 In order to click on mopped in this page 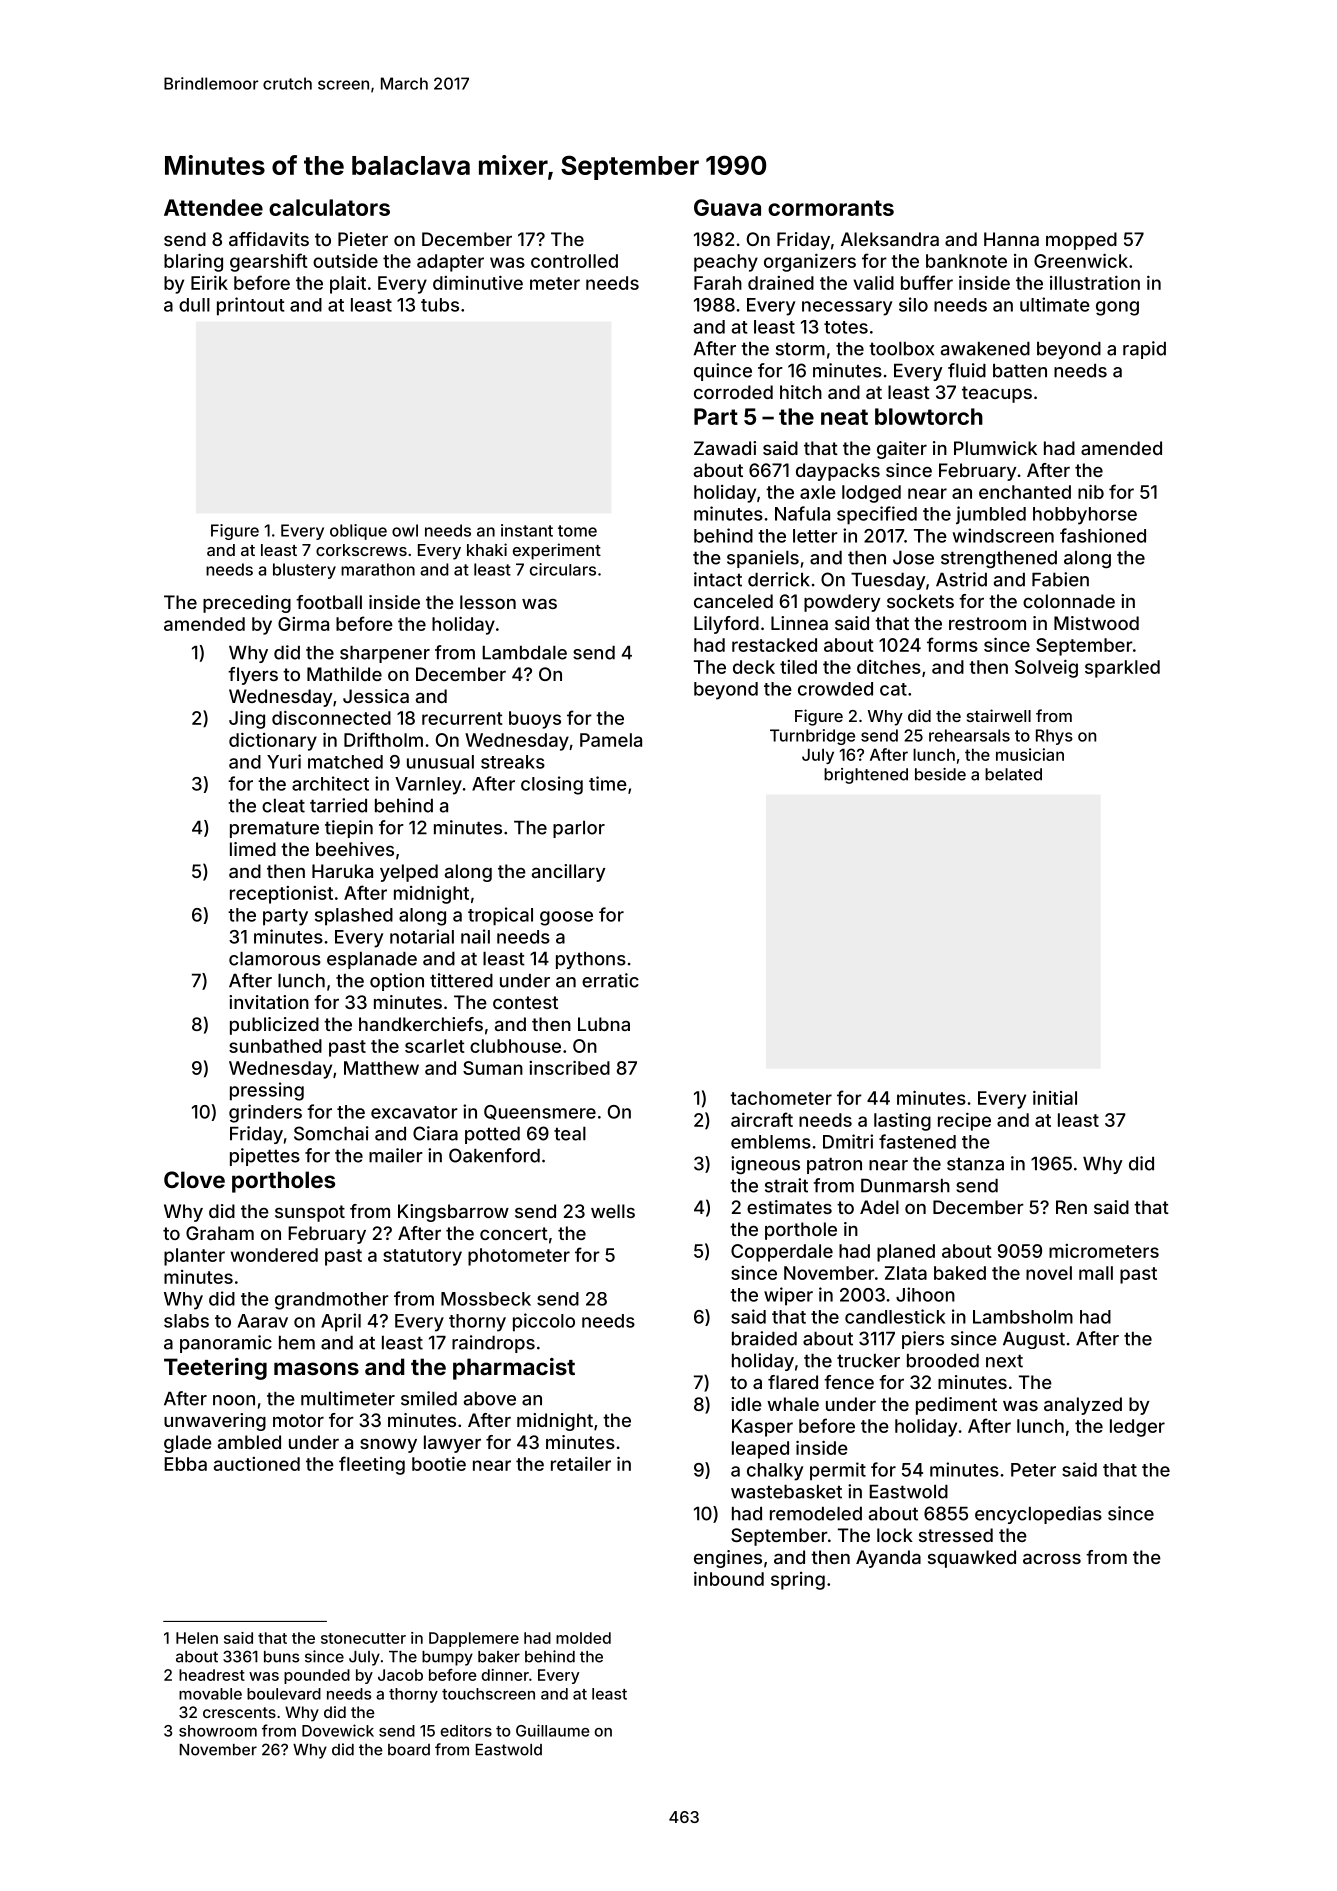, I will do `click(1081, 241)`.
